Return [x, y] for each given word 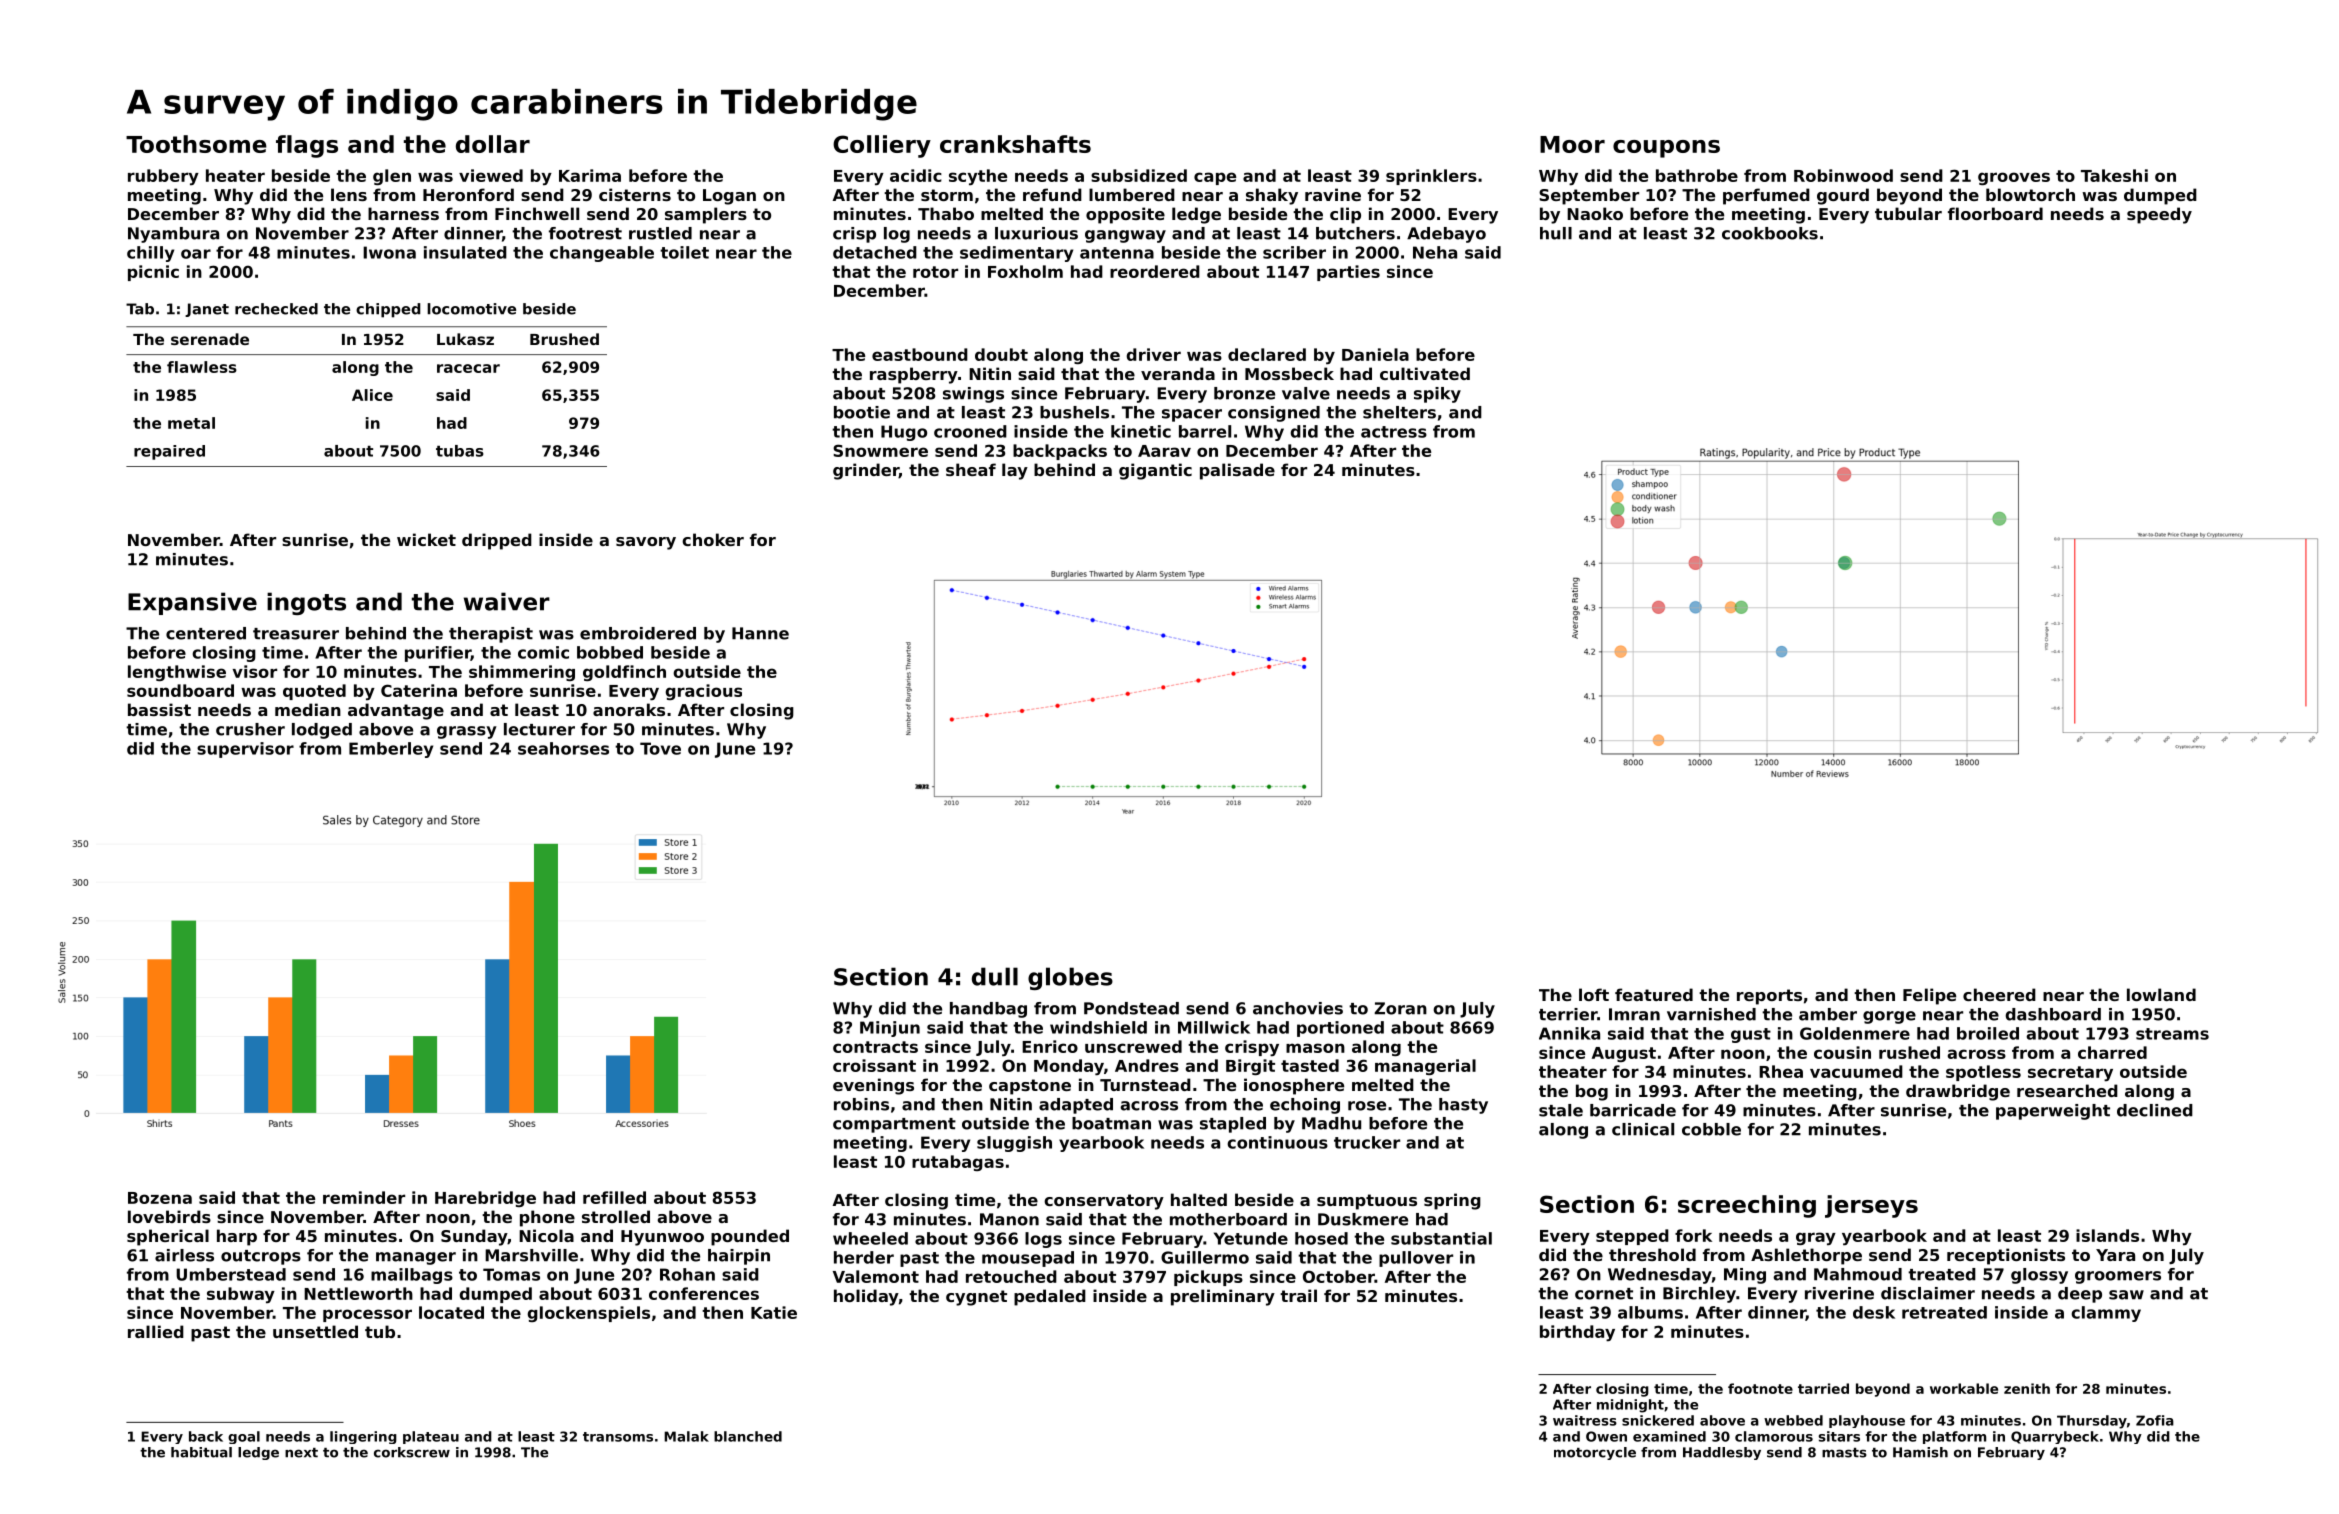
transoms [618, 1437]
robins [861, 1104]
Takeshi [2114, 175]
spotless [1983, 1073]
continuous [1277, 1142]
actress [1394, 432]
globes [1070, 978]
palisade [1237, 471]
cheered [1999, 994]
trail [1298, 1295]
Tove [660, 748]
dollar [493, 144]
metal [191, 423]
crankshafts [1015, 144]
